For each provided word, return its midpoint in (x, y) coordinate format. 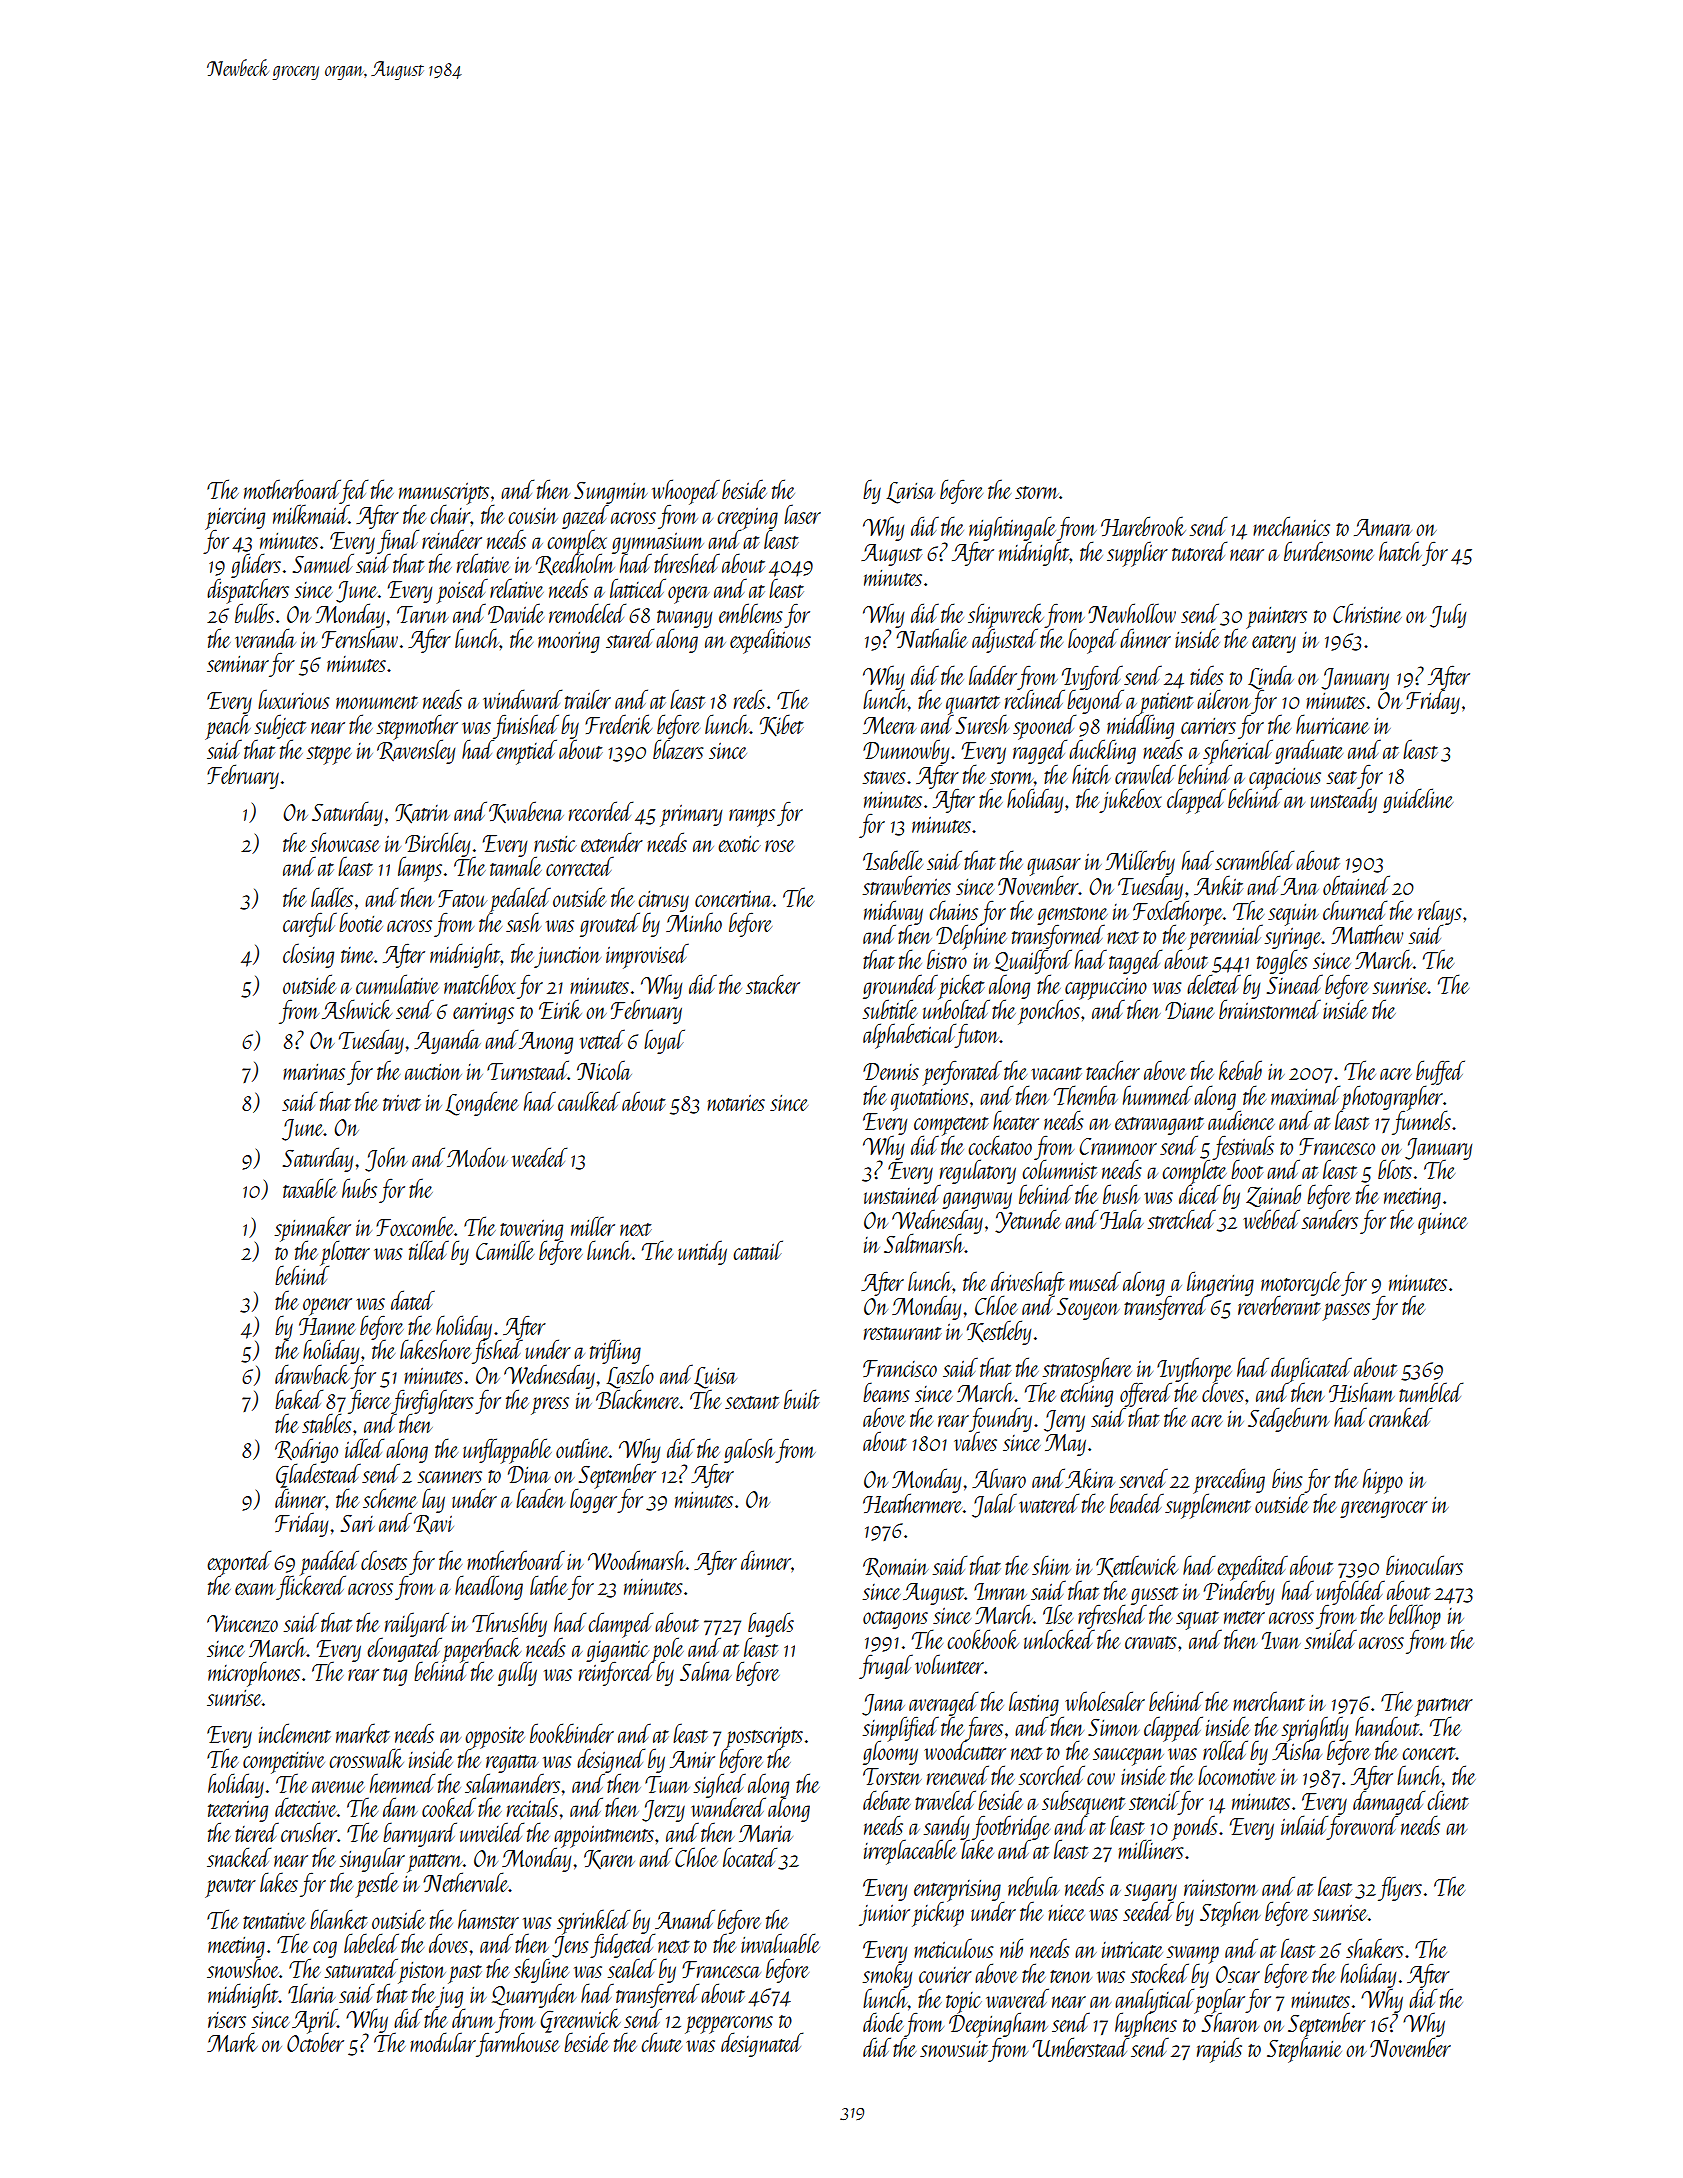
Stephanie (1304, 2050)
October (315, 2042)
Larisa (910, 493)
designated (762, 2045)
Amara (1383, 527)
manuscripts (444, 494)
